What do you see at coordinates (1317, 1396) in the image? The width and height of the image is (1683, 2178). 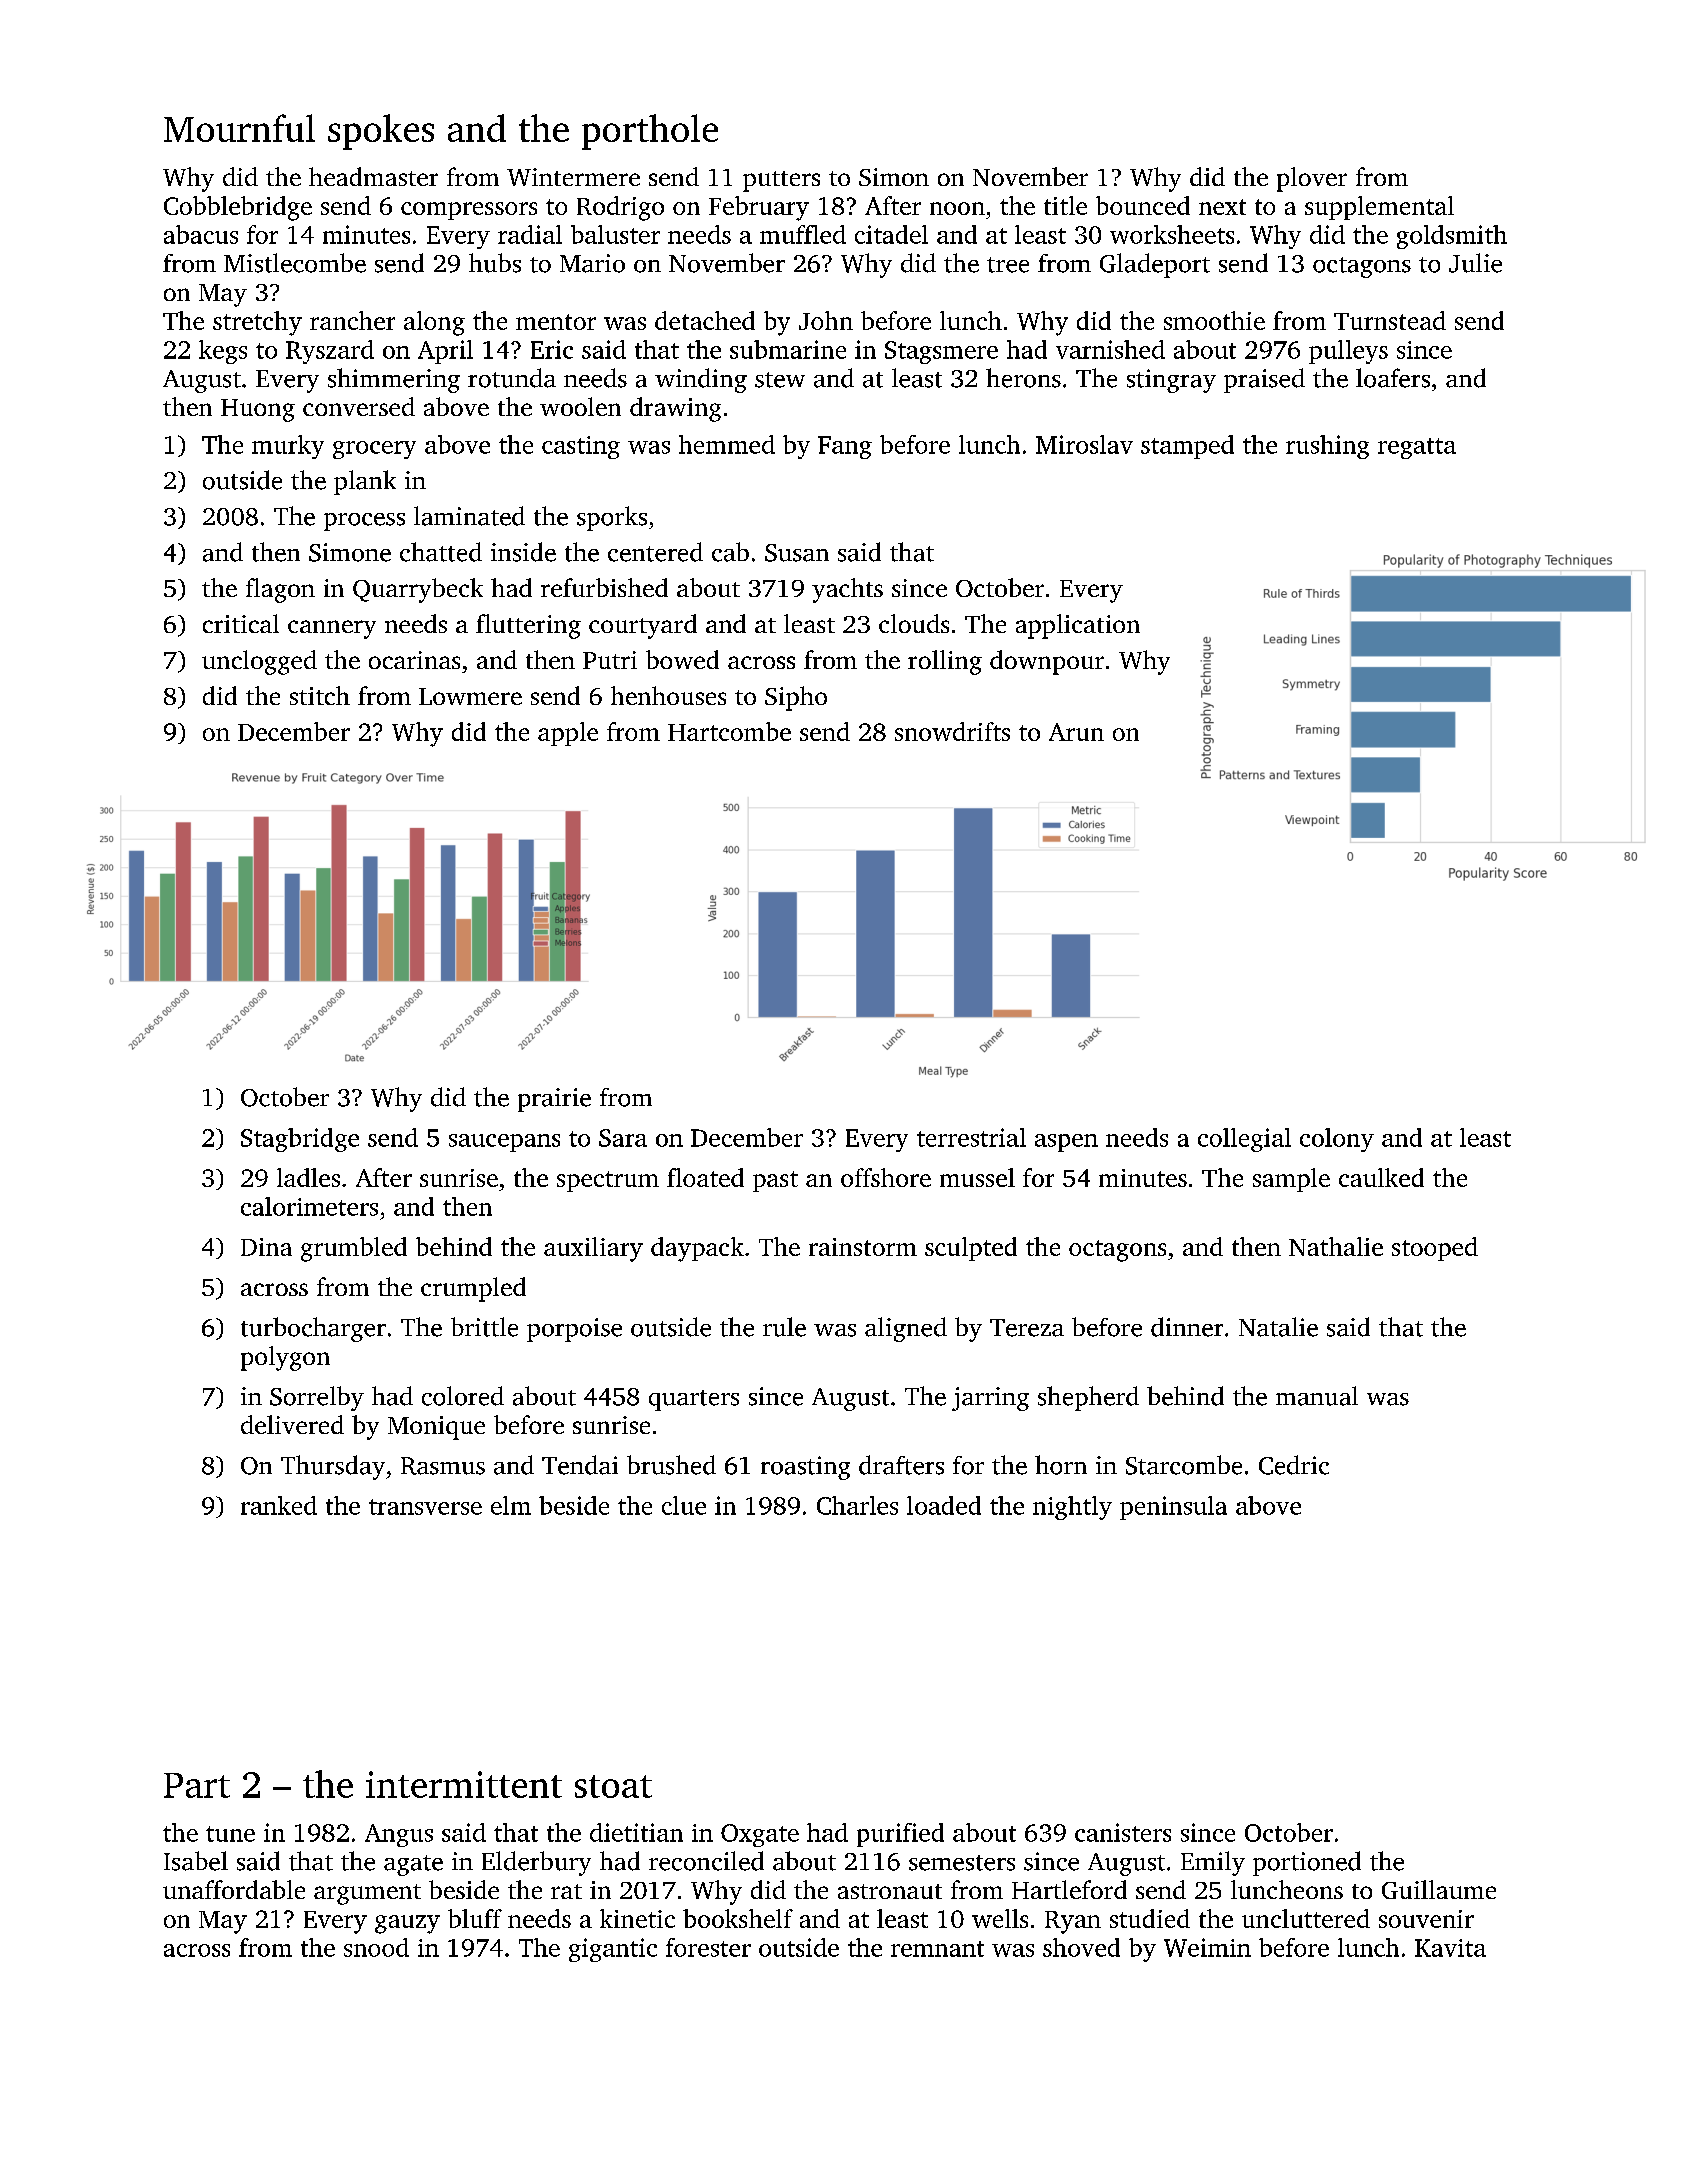 I see `manual` at bounding box center [1317, 1396].
